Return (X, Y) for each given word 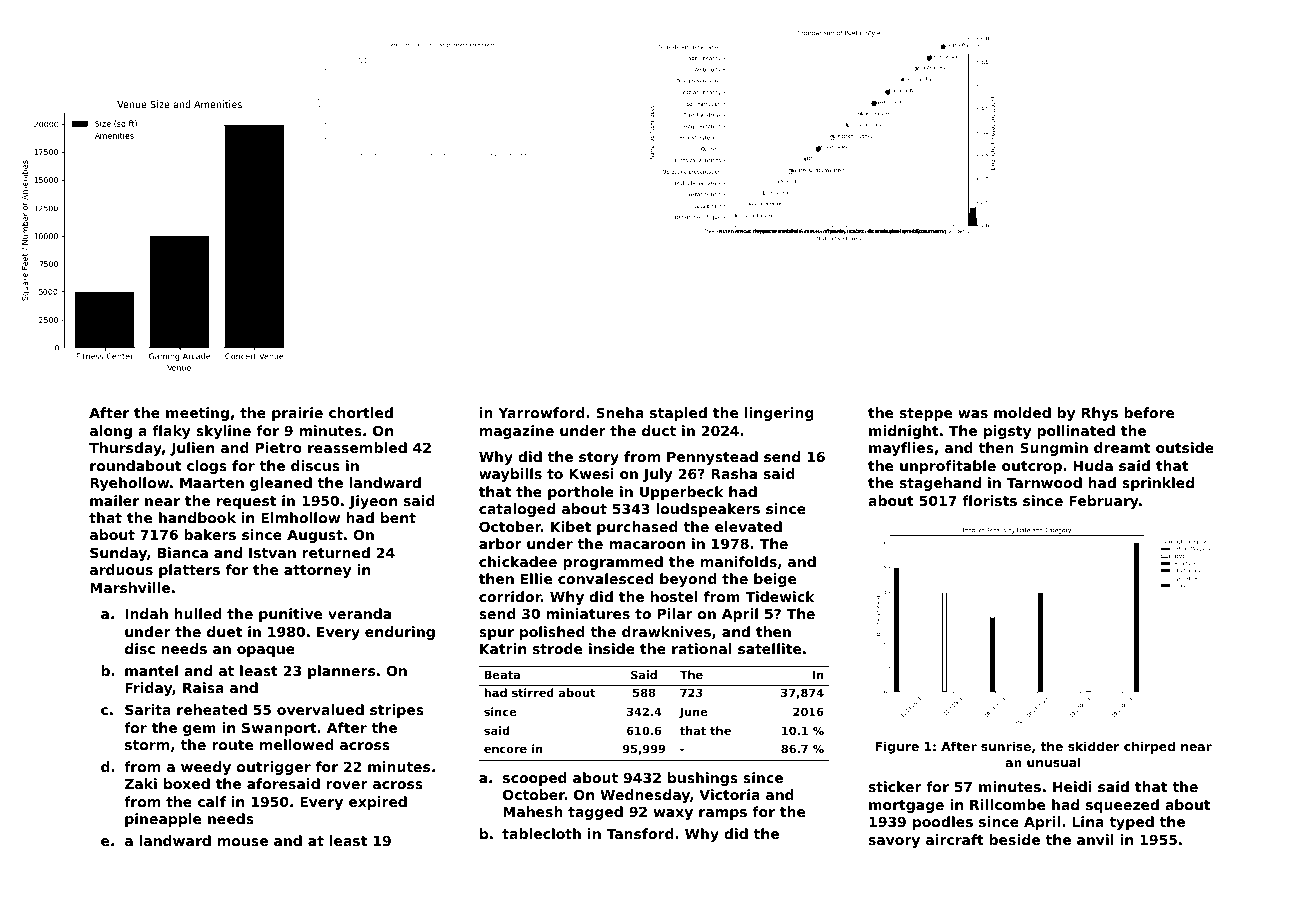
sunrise (1006, 746)
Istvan (272, 553)
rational (702, 648)
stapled (678, 414)
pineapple (163, 820)
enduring (400, 633)
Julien (192, 449)
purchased (637, 528)
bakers (210, 534)
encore (505, 749)
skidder (1094, 746)
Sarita (148, 709)
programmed (613, 563)
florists (989, 500)
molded (1022, 412)
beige (775, 580)
